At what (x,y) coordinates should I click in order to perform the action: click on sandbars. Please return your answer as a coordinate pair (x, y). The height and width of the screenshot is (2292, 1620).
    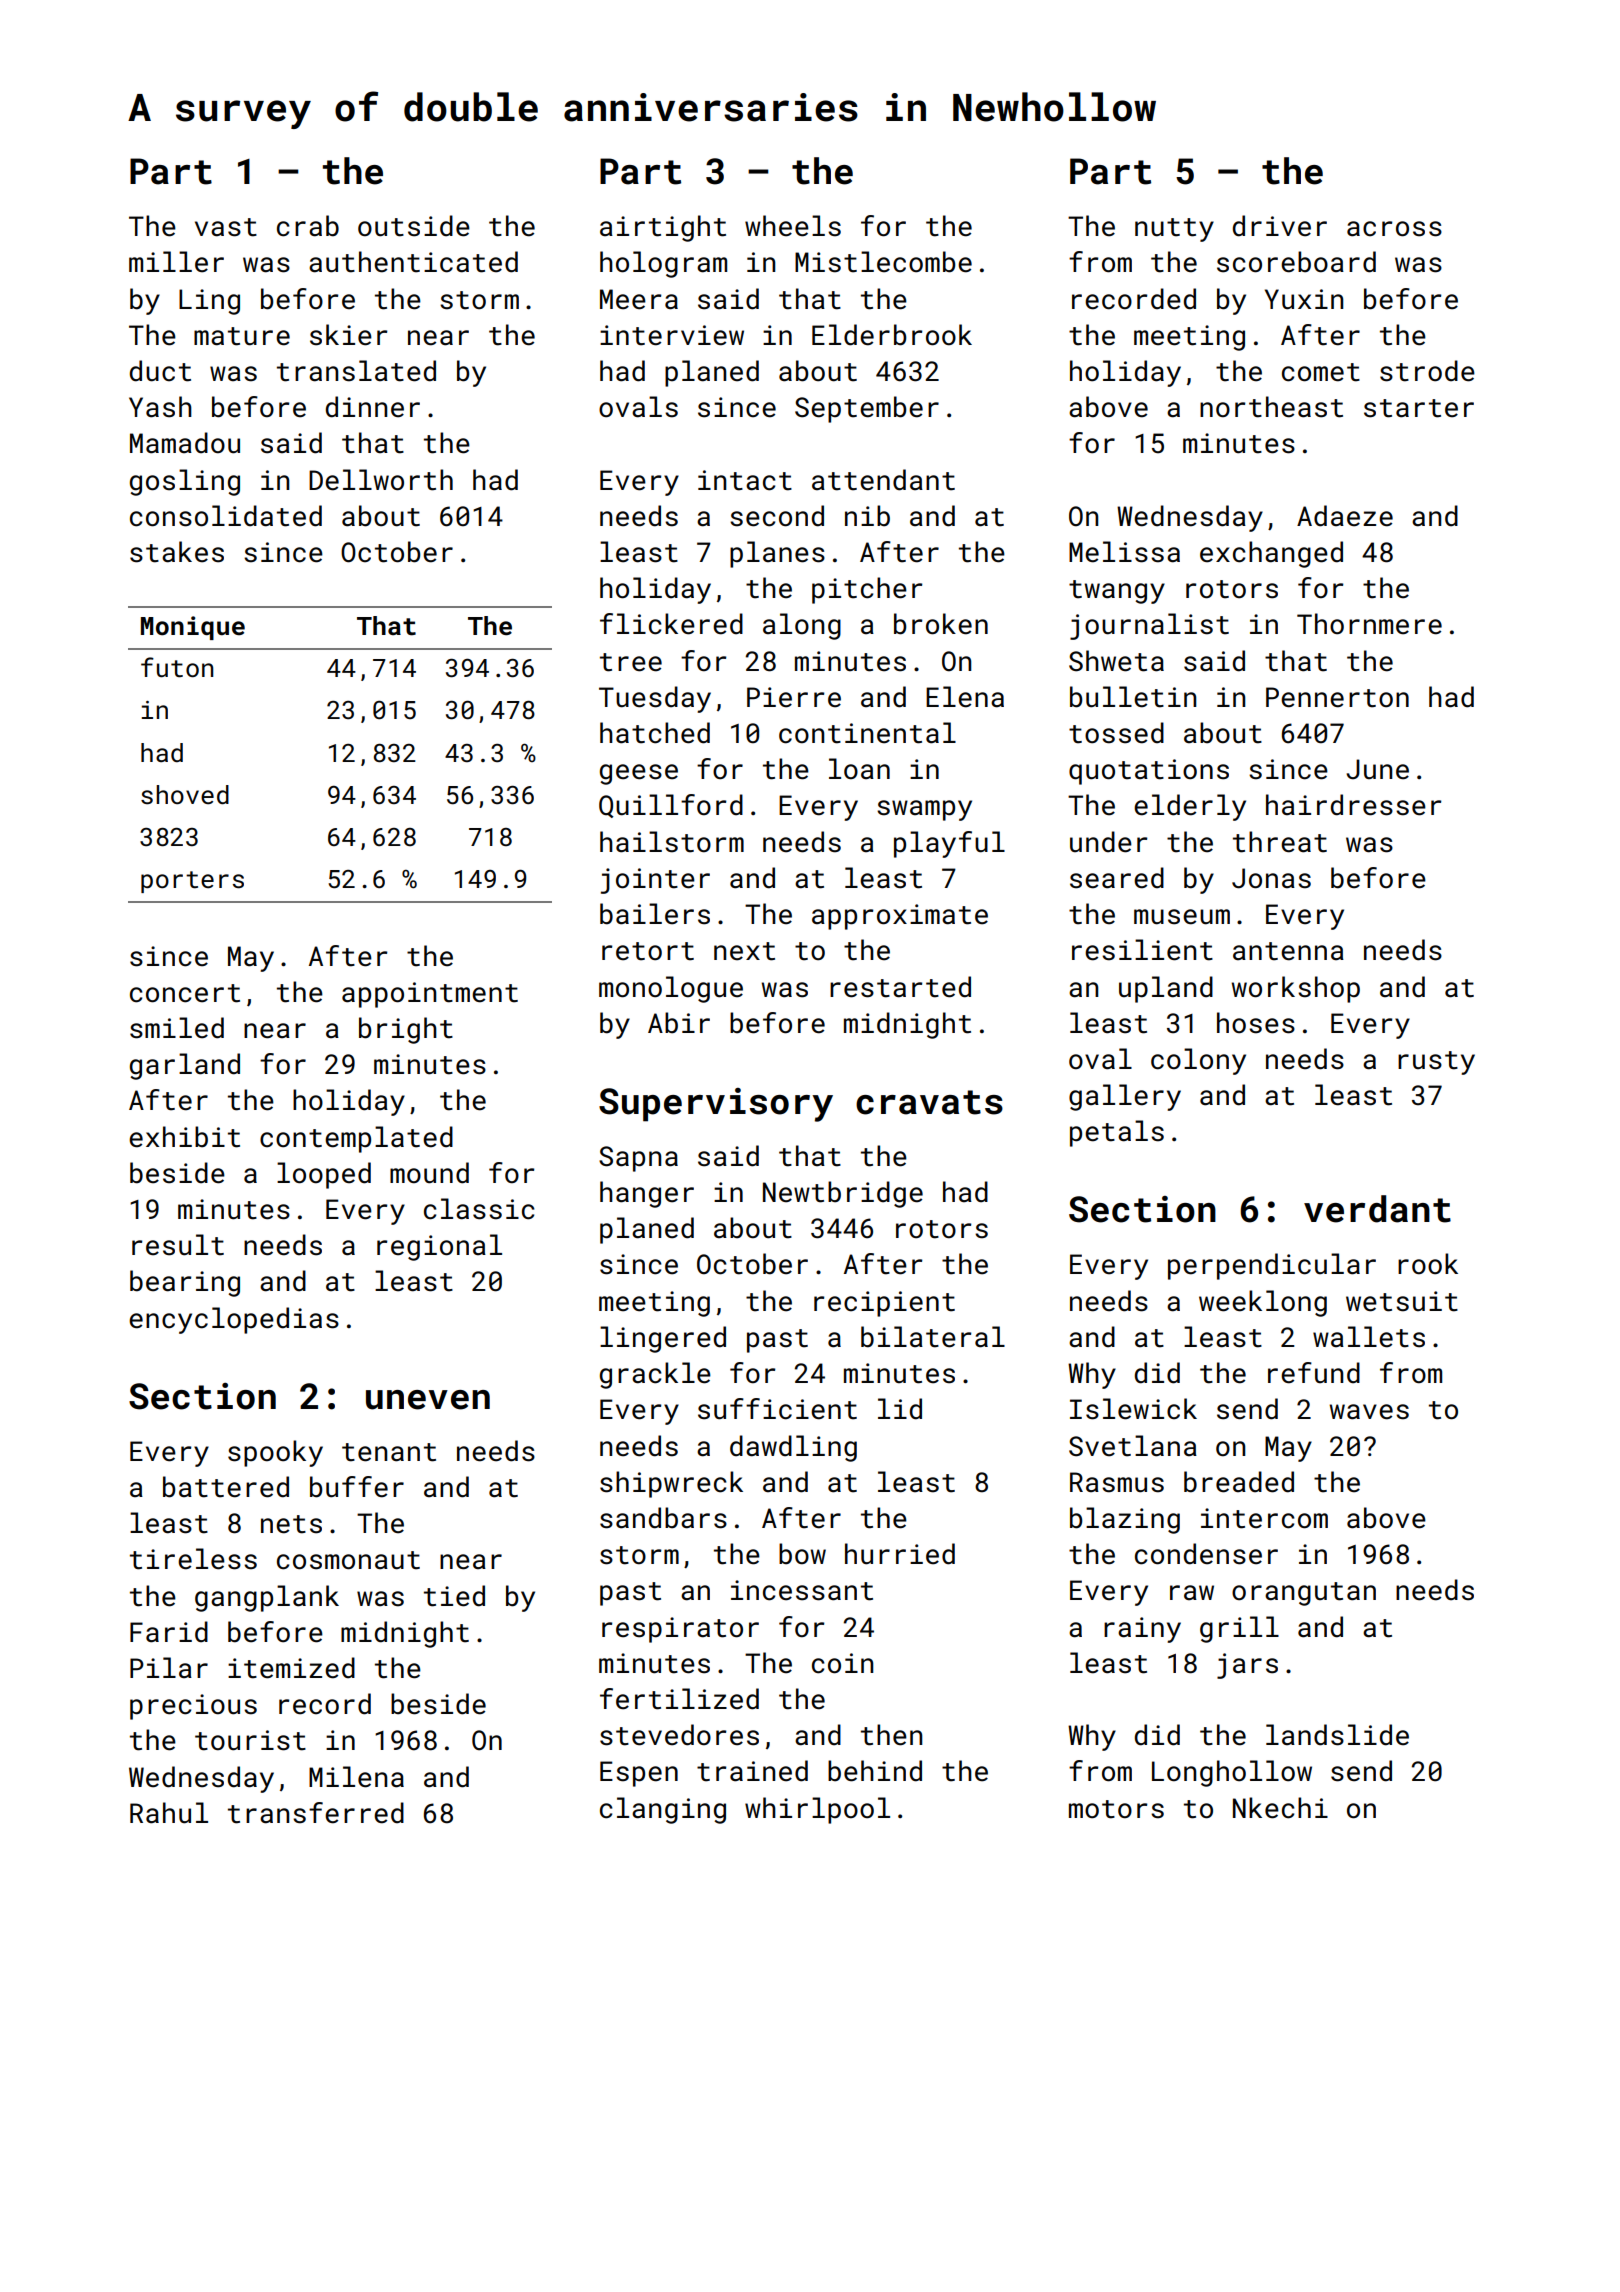
    Looking at the image, I should click on (663, 1518).
